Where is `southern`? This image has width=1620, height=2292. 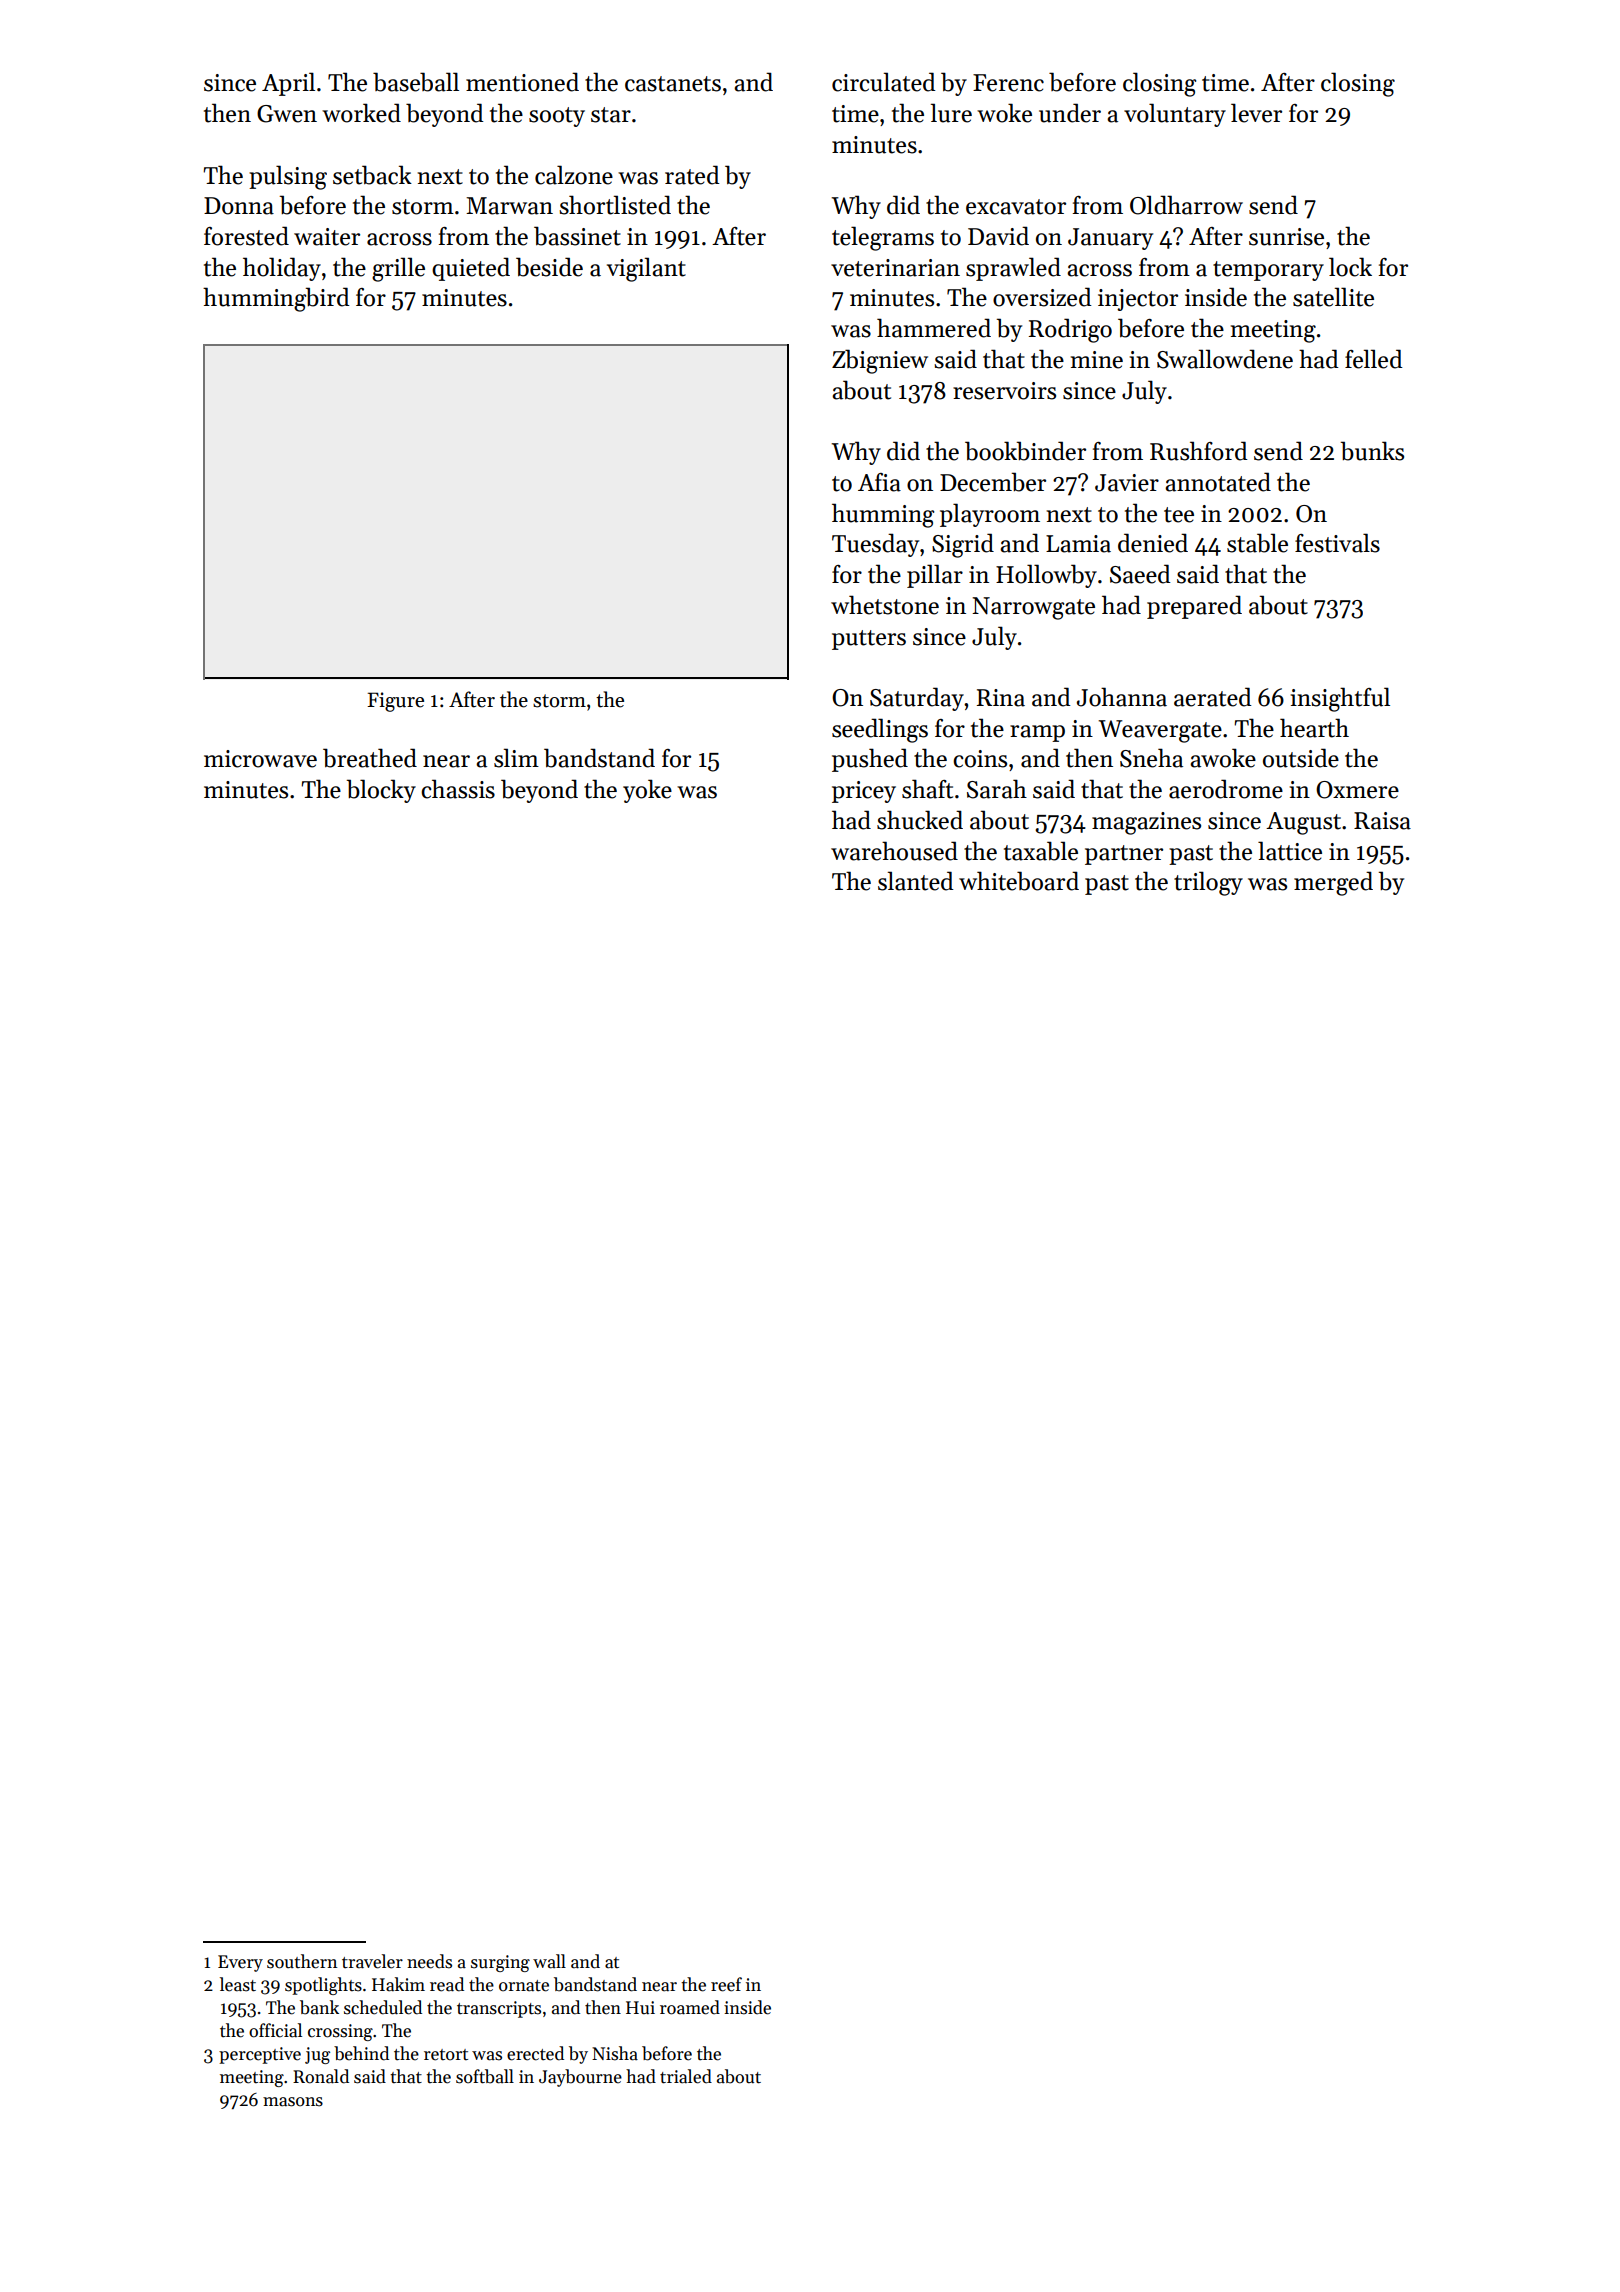 southern is located at coordinates (302, 1961).
